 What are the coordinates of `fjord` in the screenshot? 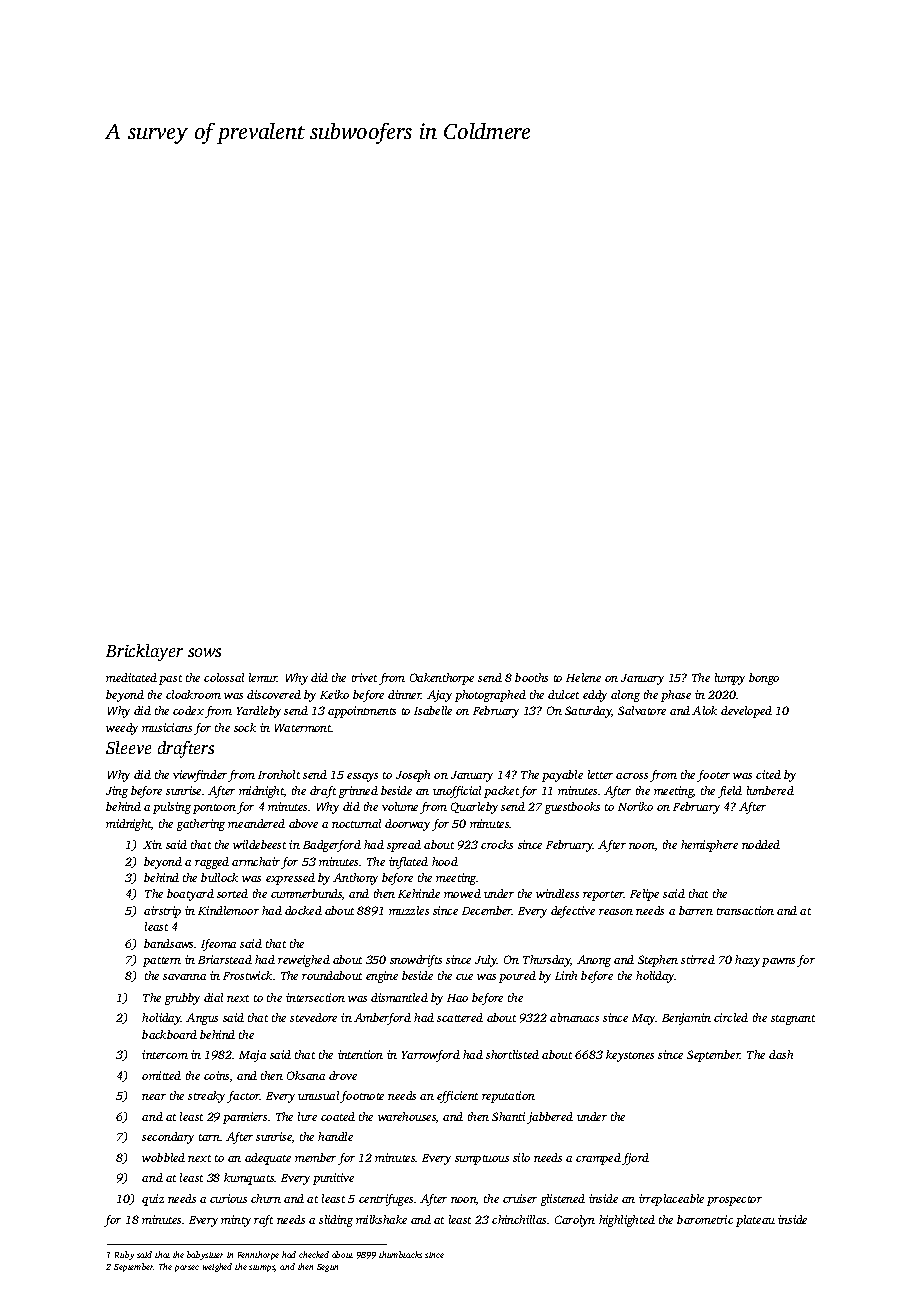 It's located at (635, 1159).
